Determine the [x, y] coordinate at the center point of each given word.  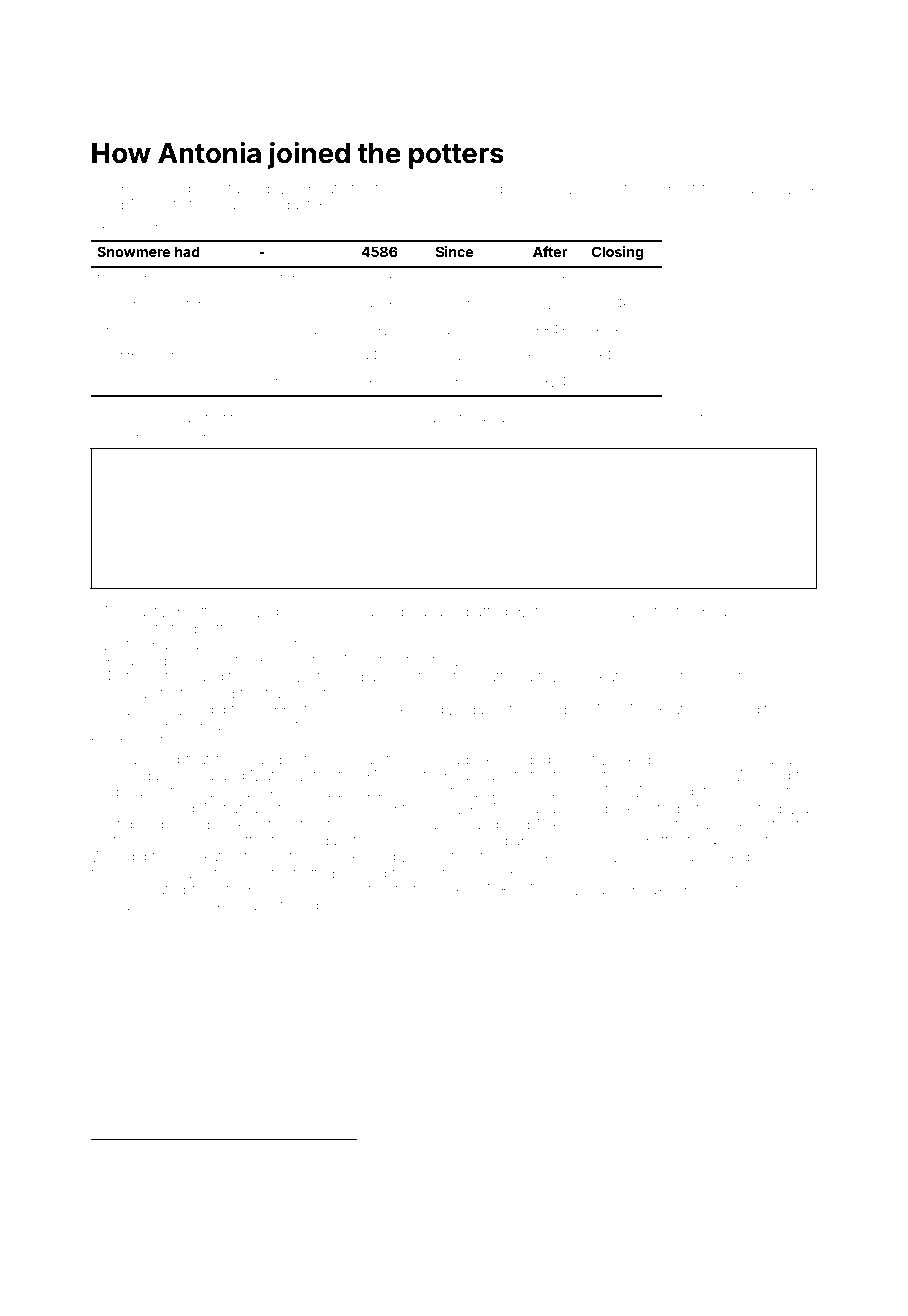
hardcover [221, 432]
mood [290, 889]
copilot [673, 190]
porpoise [766, 418]
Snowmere [134, 251]
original [213, 1153]
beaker [655, 889]
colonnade [351, 1152]
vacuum [460, 331]
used [410, 418]
